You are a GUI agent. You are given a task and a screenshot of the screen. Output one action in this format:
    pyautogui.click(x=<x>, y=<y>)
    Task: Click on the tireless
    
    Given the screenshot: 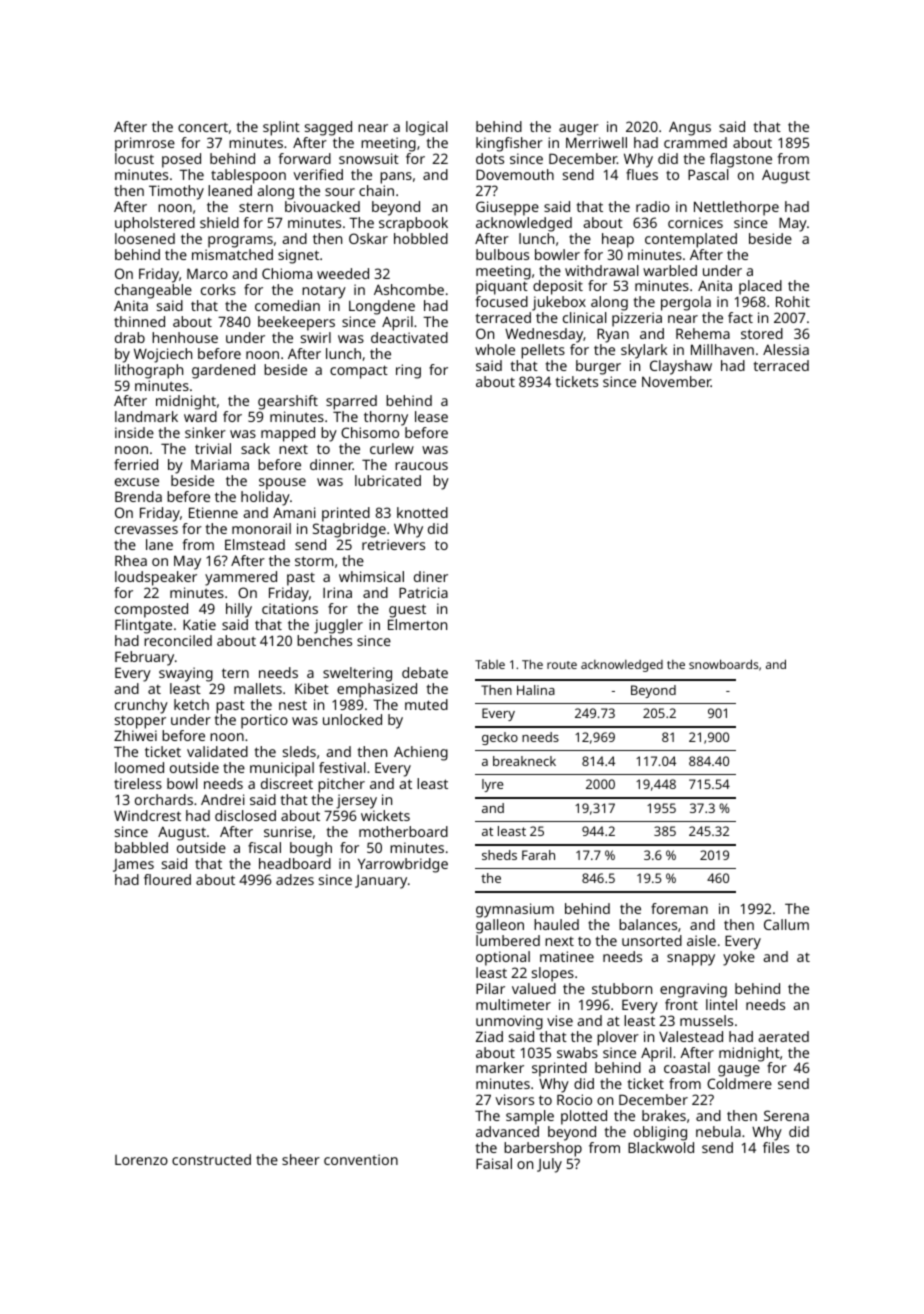 What is the action you would take?
    pyautogui.click(x=138, y=783)
